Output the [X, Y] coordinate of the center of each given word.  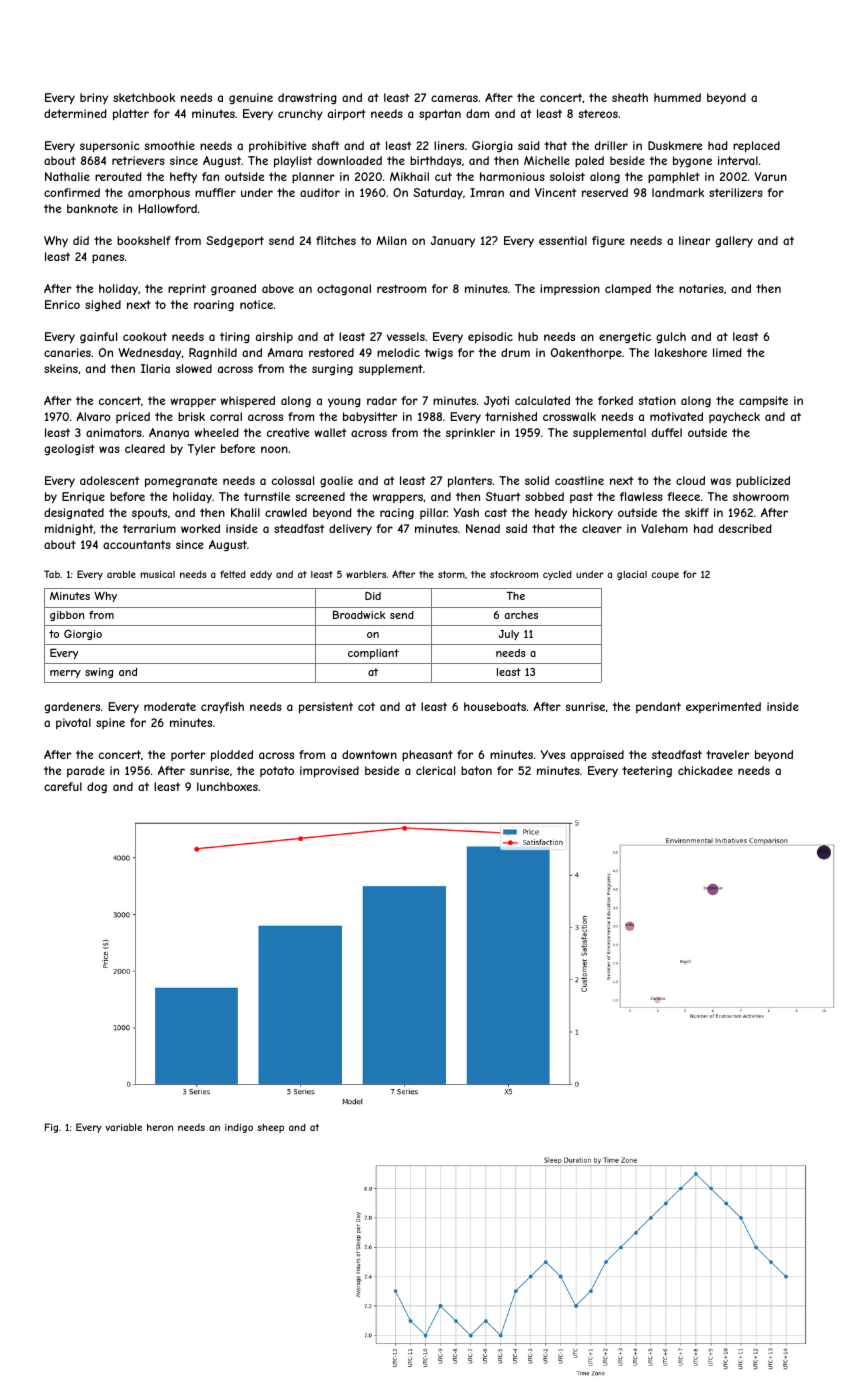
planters [470, 482]
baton [476, 770]
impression [570, 289]
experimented [723, 707]
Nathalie [67, 176]
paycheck [734, 417]
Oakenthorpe [586, 354]
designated [74, 513]
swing [99, 673]
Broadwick [359, 615]
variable [123, 1127]
